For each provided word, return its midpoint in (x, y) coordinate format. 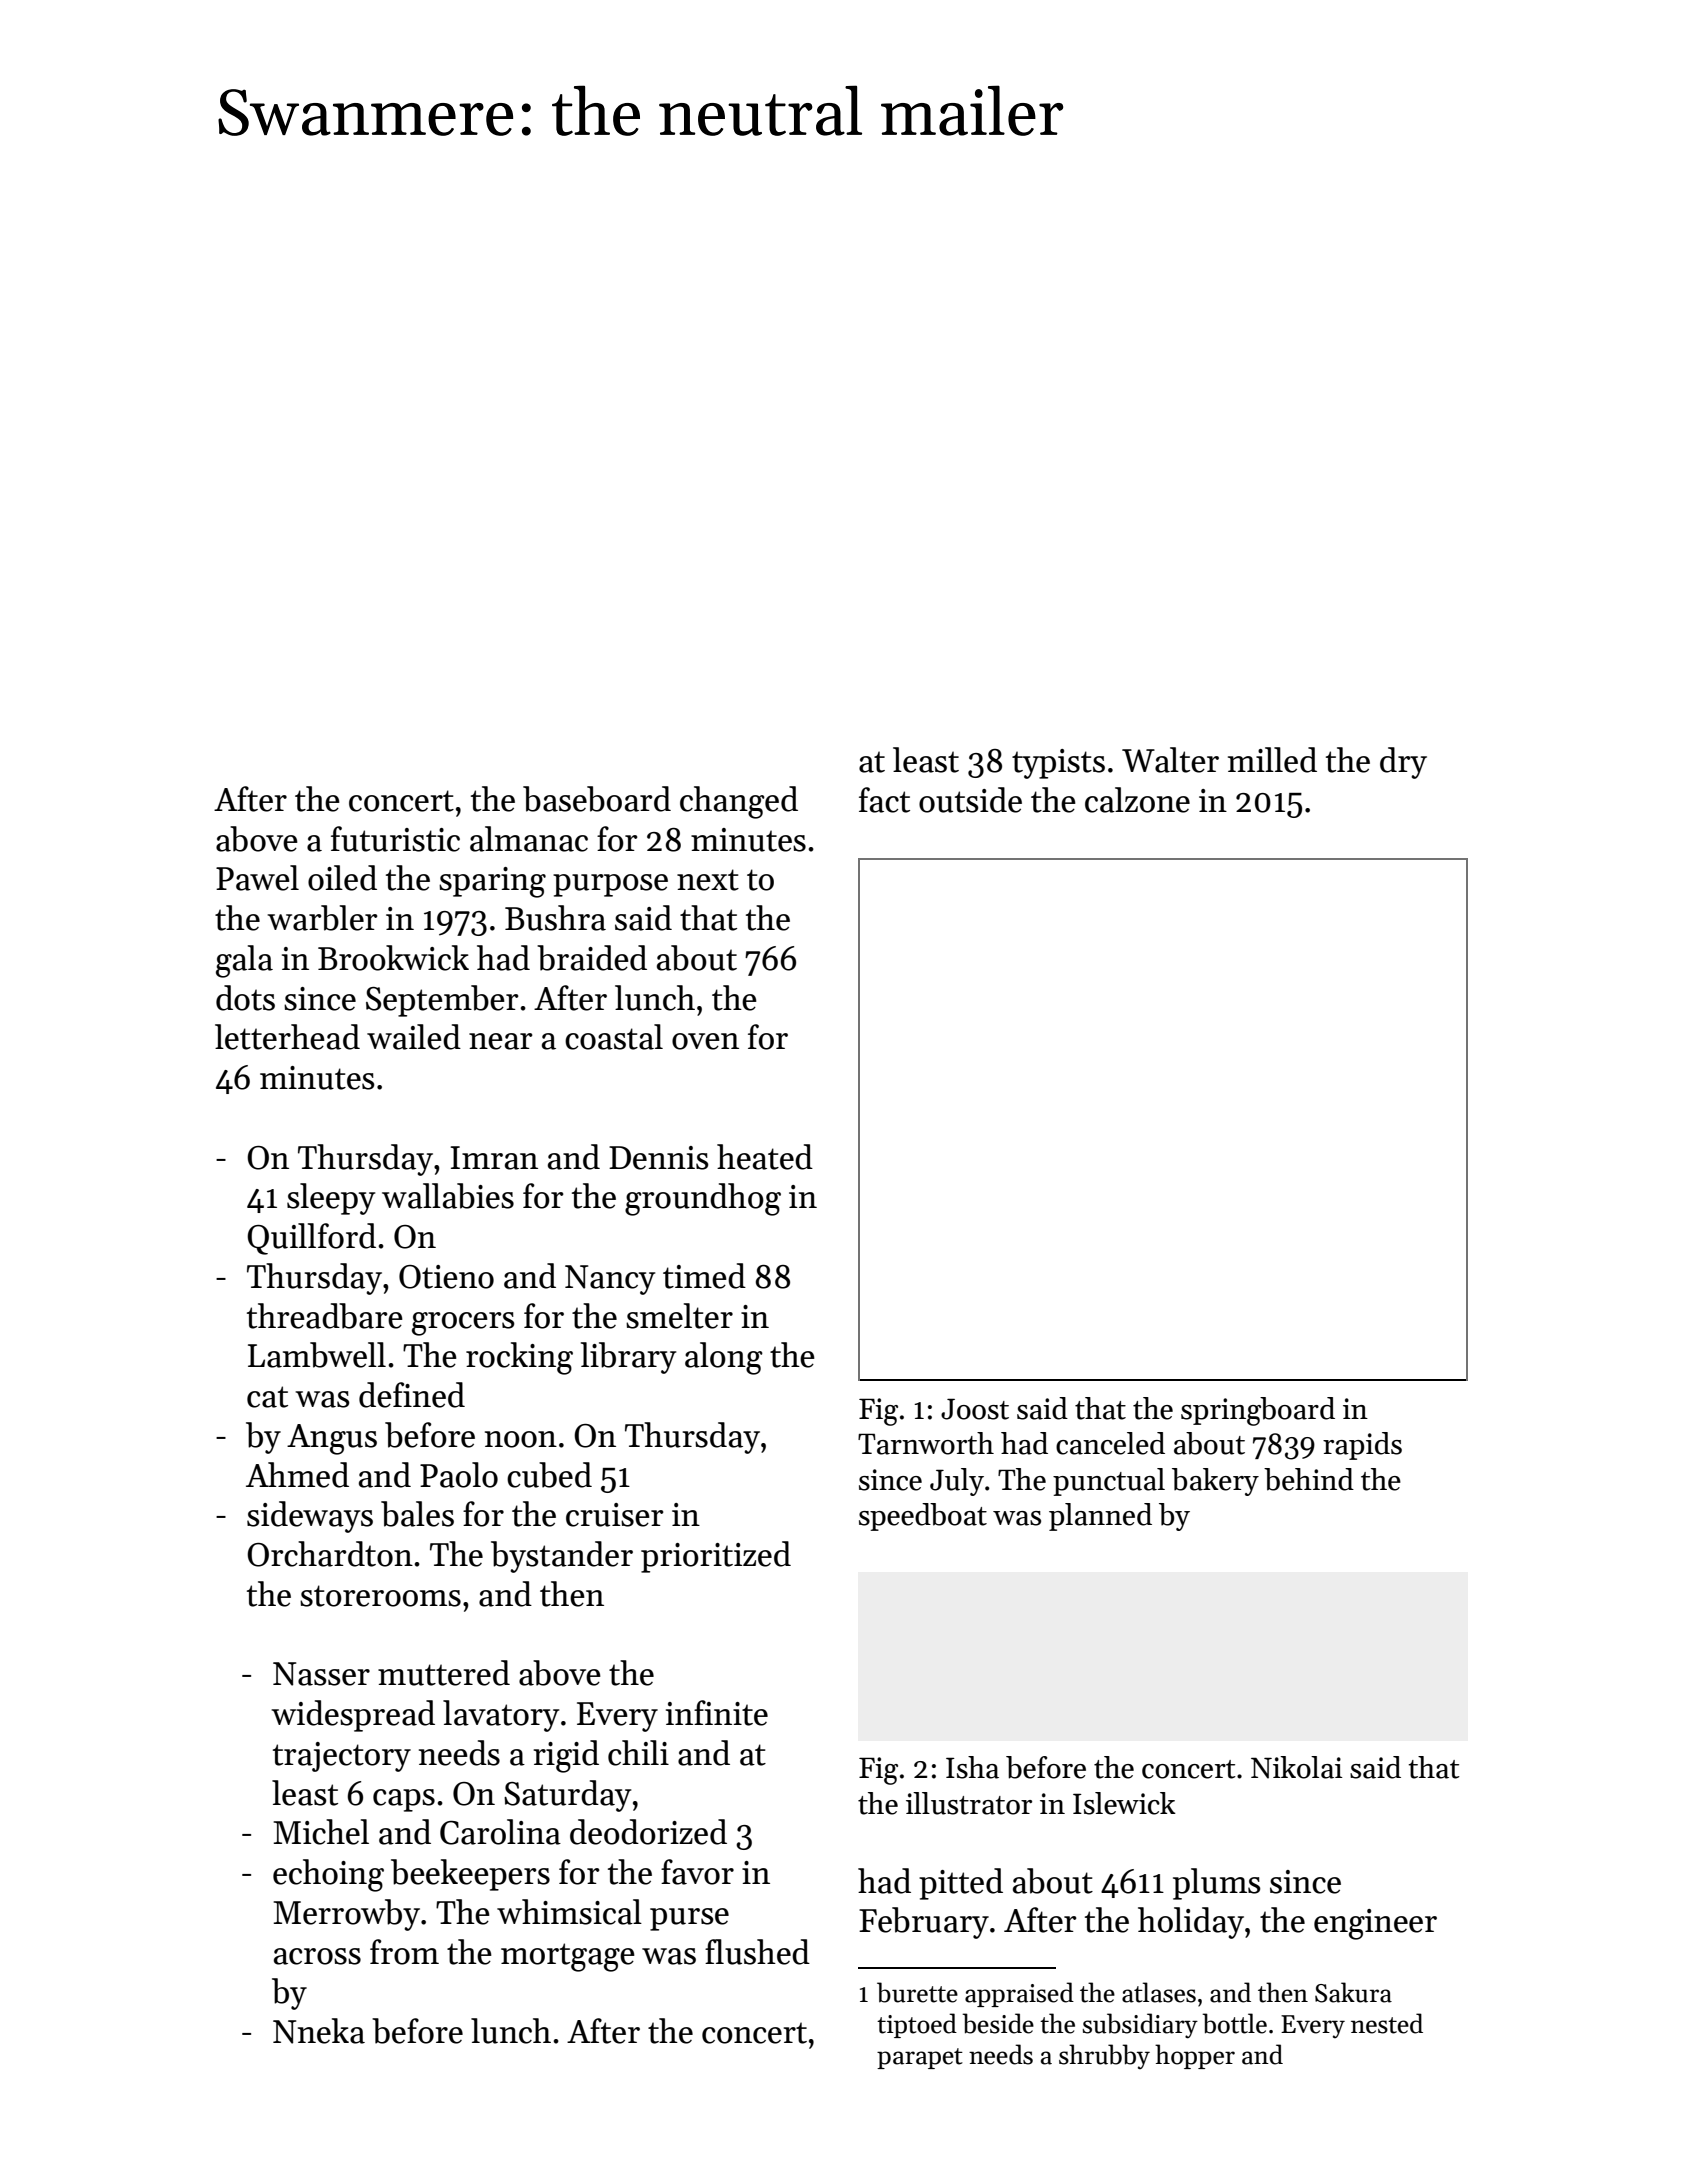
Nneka (319, 2031)
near (501, 1041)
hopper (1195, 2056)
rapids (1362, 1446)
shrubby (1104, 2056)
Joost (975, 1409)
